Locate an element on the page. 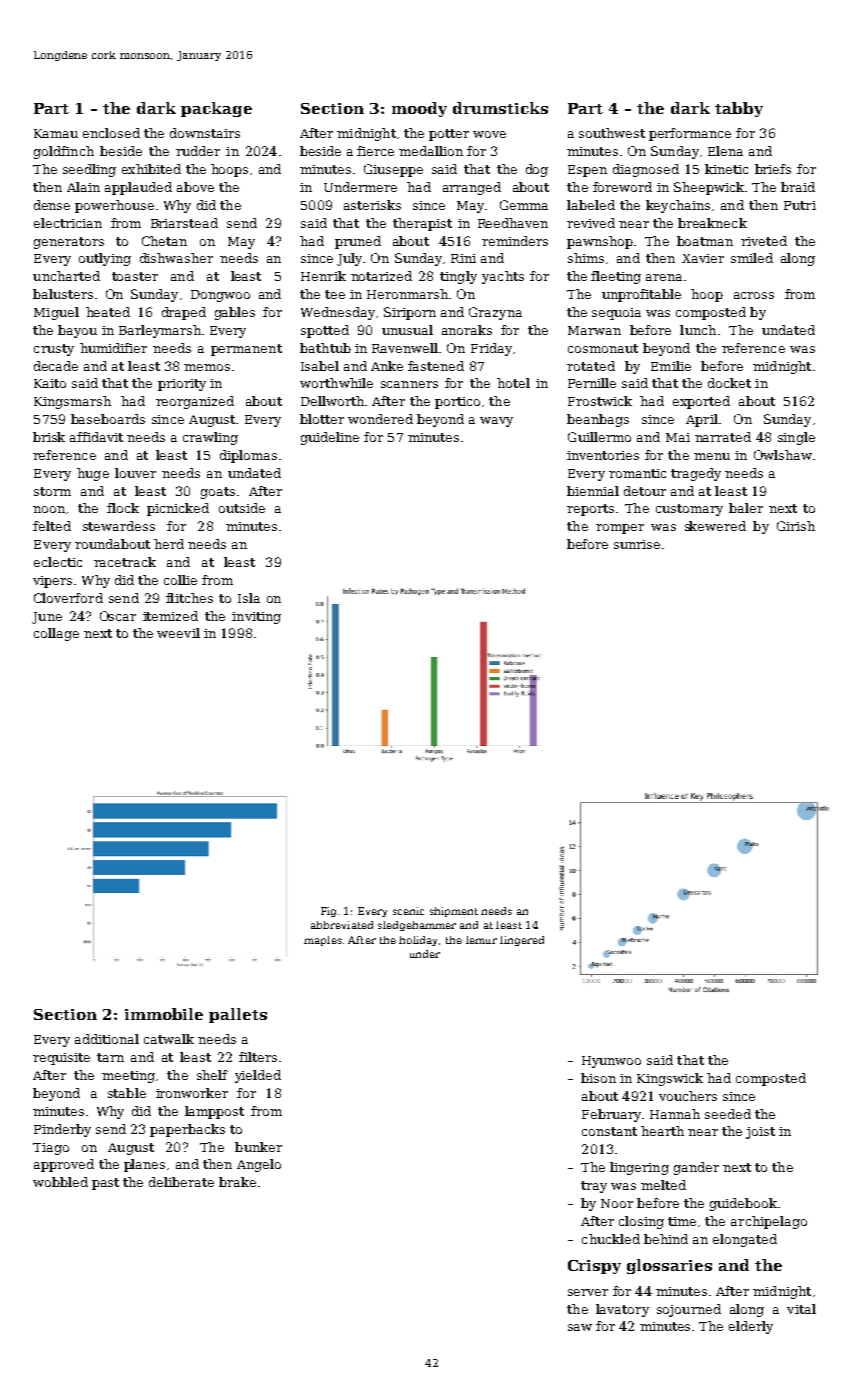 This image has width=849, height=1400. across is located at coordinates (754, 295).
